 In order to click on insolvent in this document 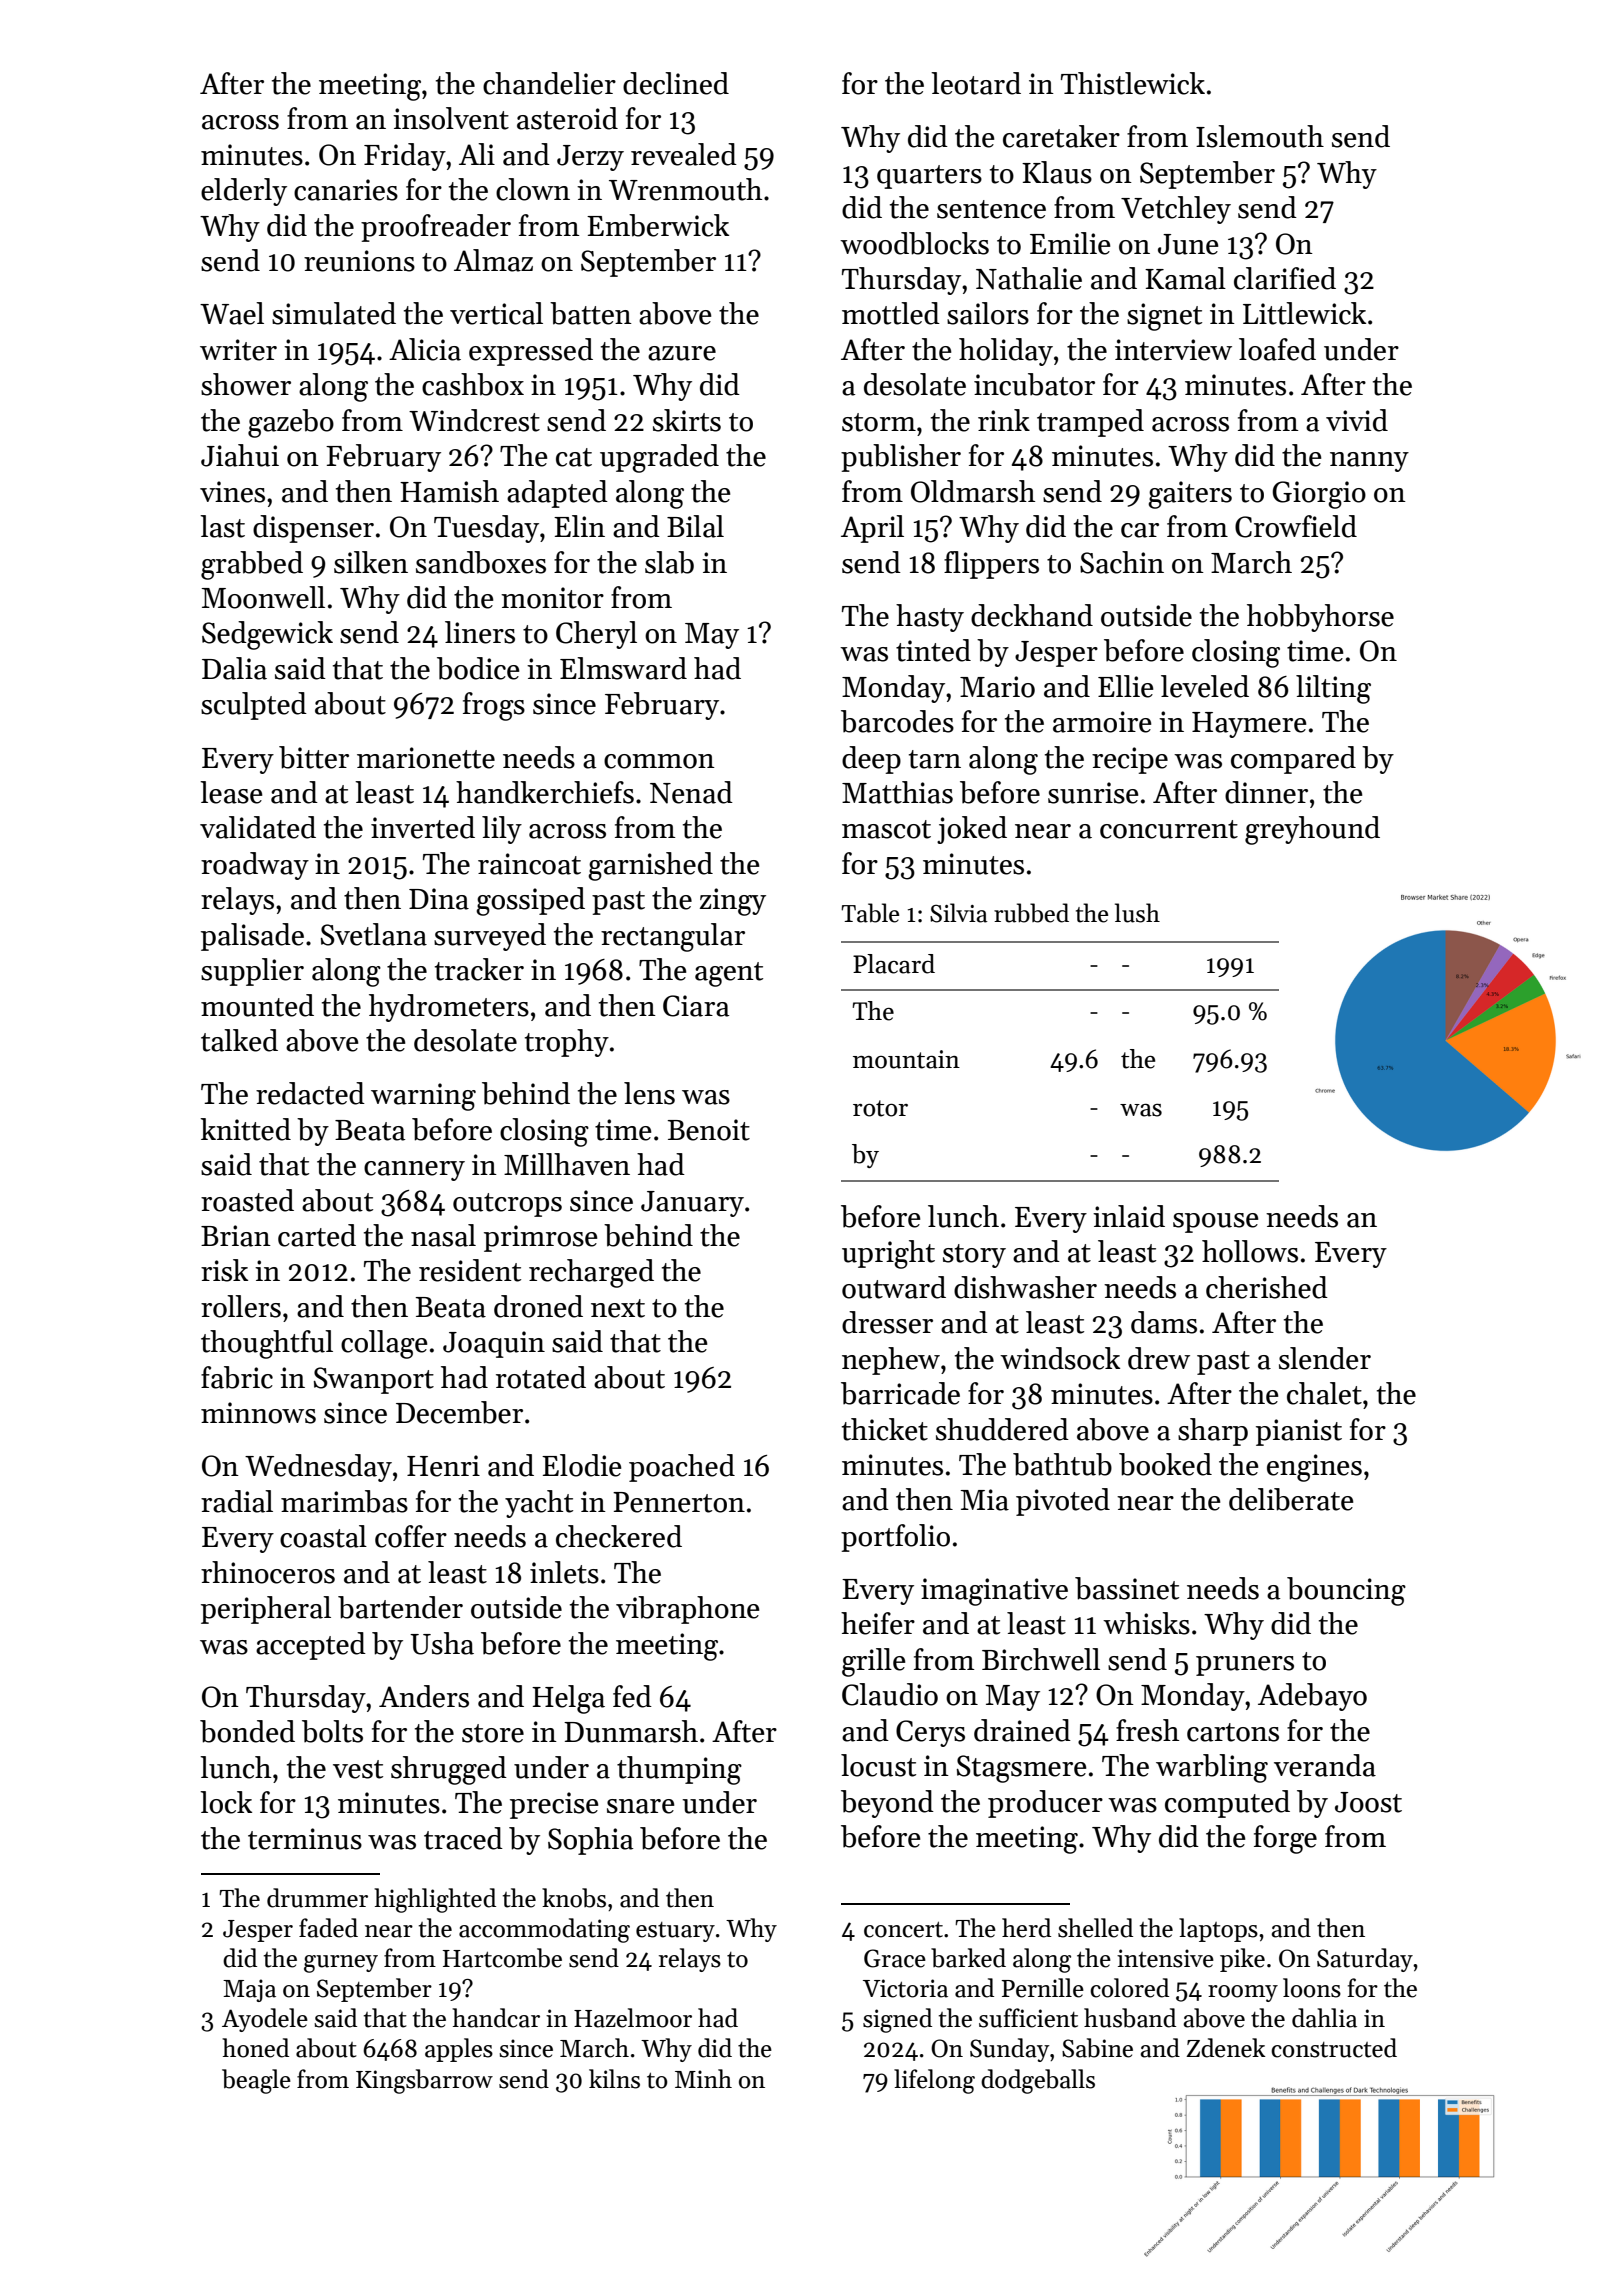, I will do `click(451, 118)`.
